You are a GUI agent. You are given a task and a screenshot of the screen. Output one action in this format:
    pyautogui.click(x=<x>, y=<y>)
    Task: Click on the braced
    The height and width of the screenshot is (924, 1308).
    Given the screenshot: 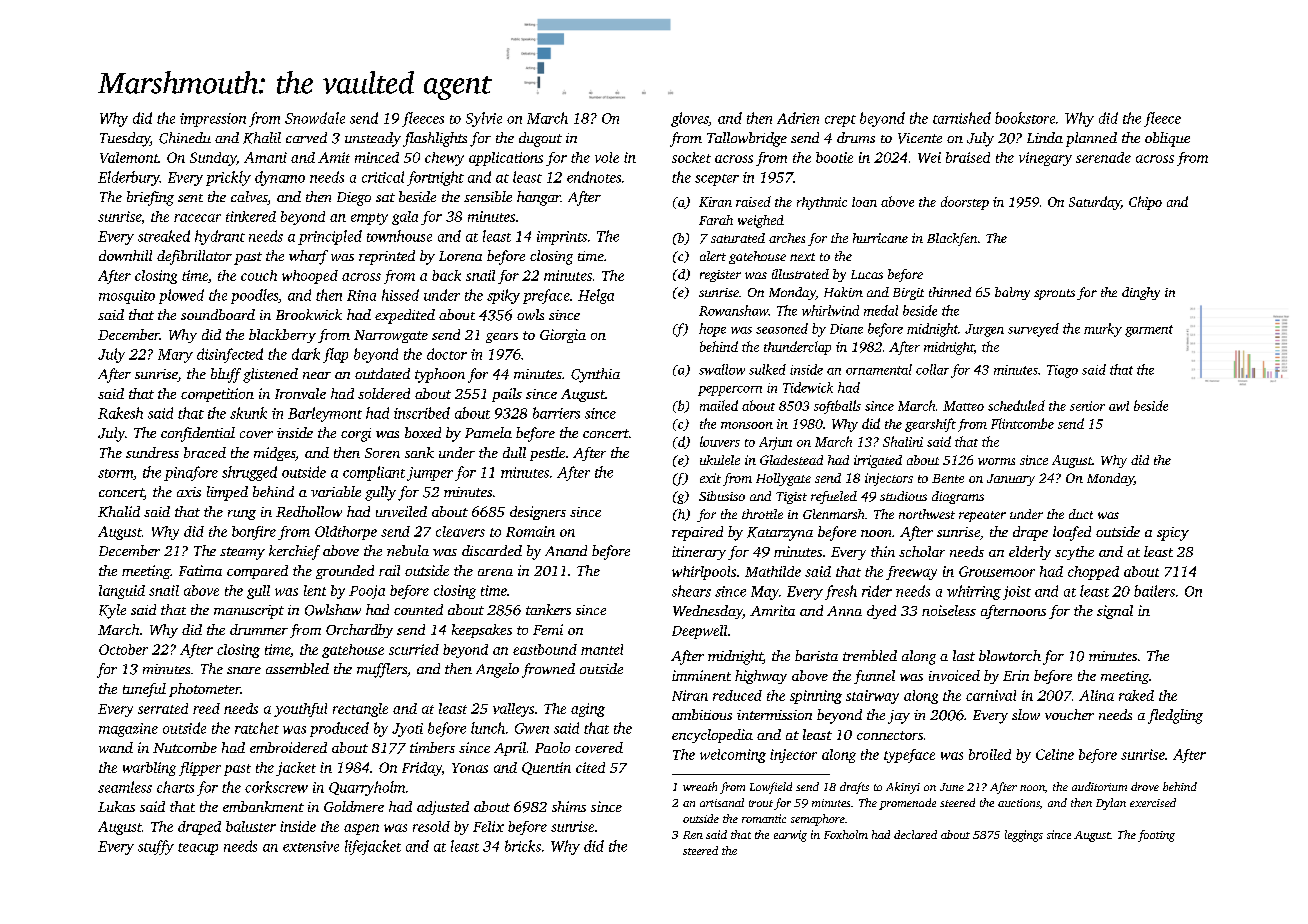 What is the action you would take?
    pyautogui.click(x=205, y=452)
